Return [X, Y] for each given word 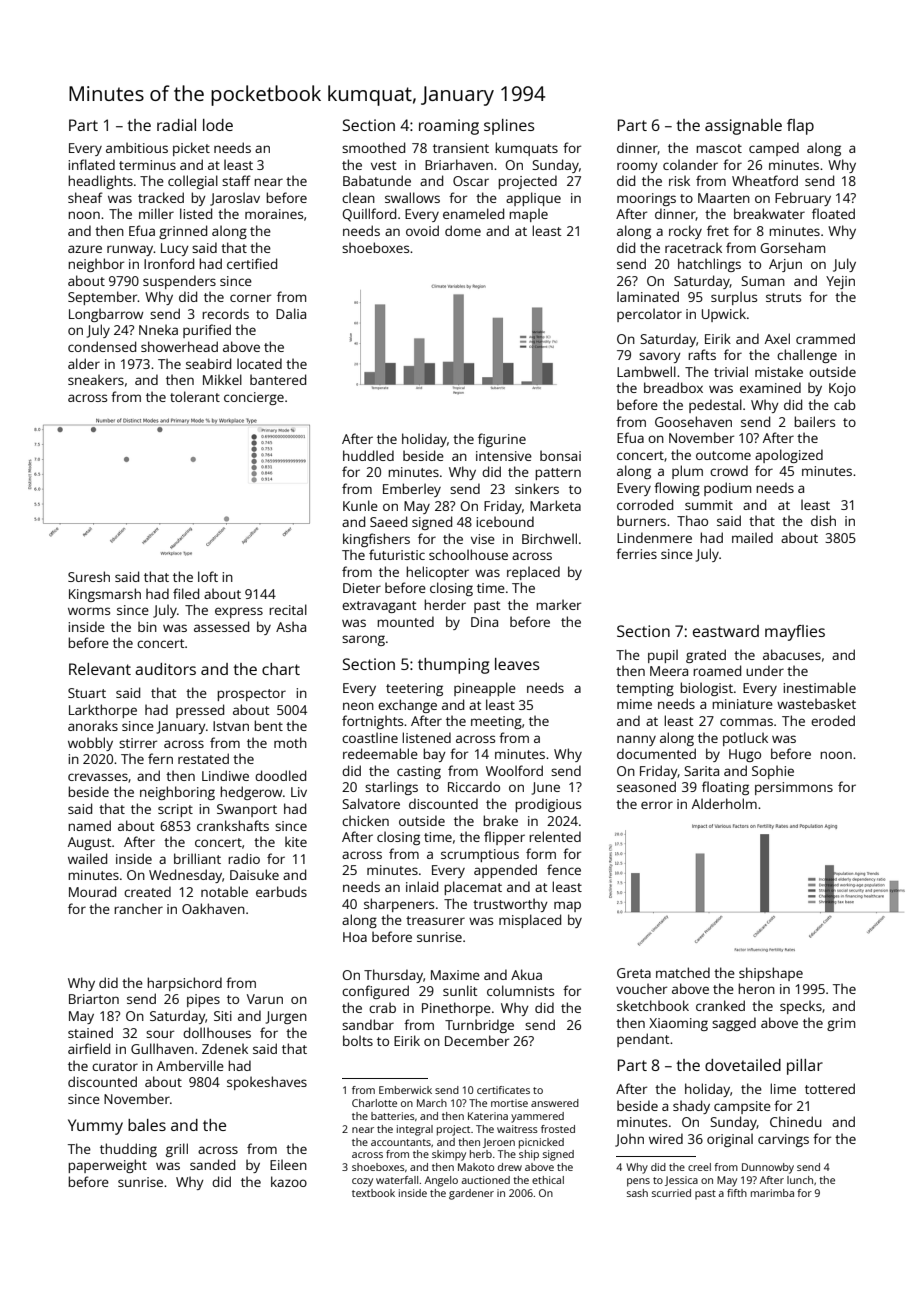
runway [130, 250]
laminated [648, 296]
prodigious [548, 805]
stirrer [138, 743]
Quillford [369, 215]
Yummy [95, 1127]
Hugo [745, 755]
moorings [646, 199]
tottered [830, 1088]
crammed [825, 338]
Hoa [355, 937]
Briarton [94, 999]
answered [555, 1103]
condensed [102, 346]
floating [725, 788]
